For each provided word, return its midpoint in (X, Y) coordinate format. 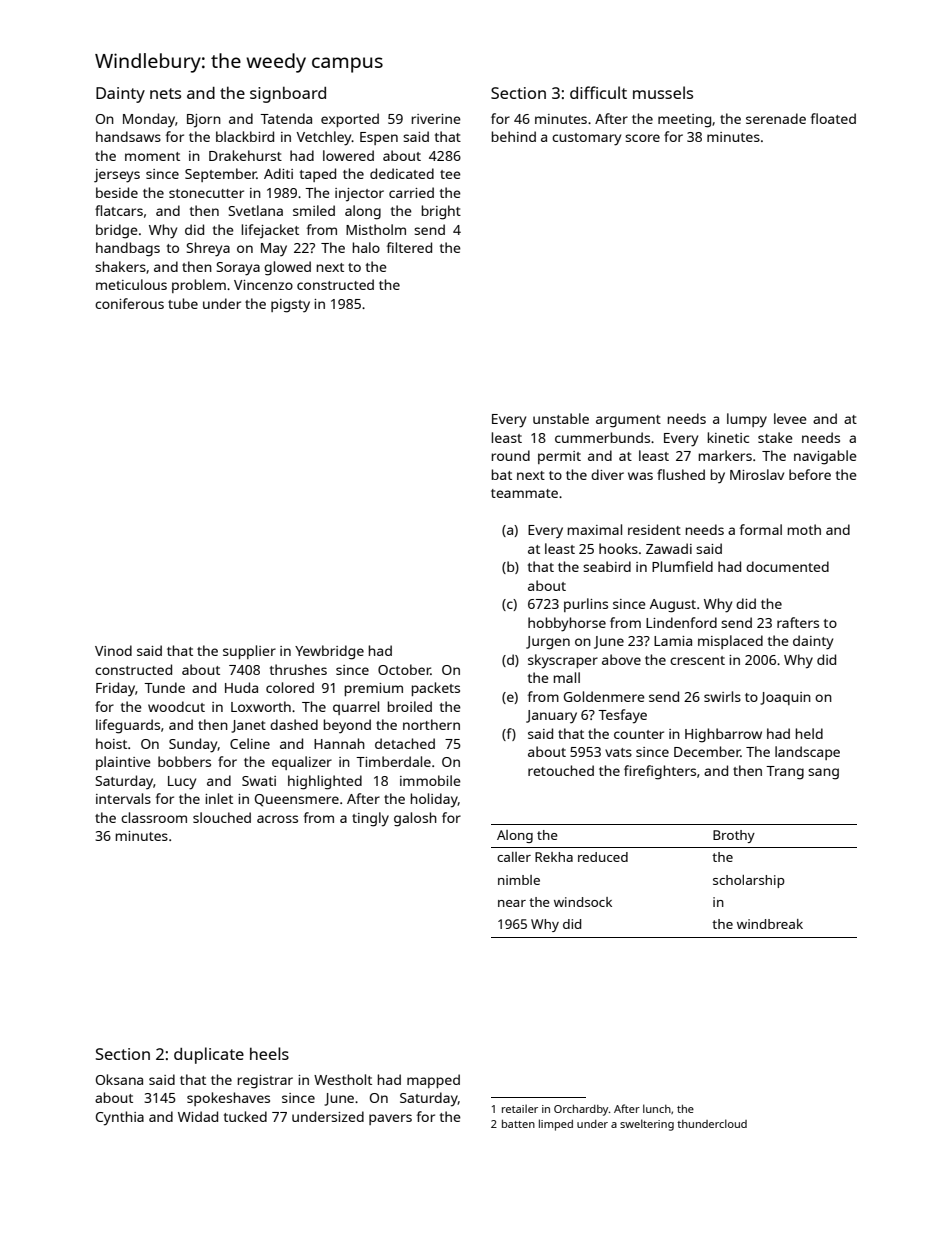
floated (833, 118)
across (277, 819)
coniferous (129, 303)
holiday (434, 800)
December (707, 751)
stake (775, 437)
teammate (524, 493)
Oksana (119, 1079)
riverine (436, 119)
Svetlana (256, 210)
